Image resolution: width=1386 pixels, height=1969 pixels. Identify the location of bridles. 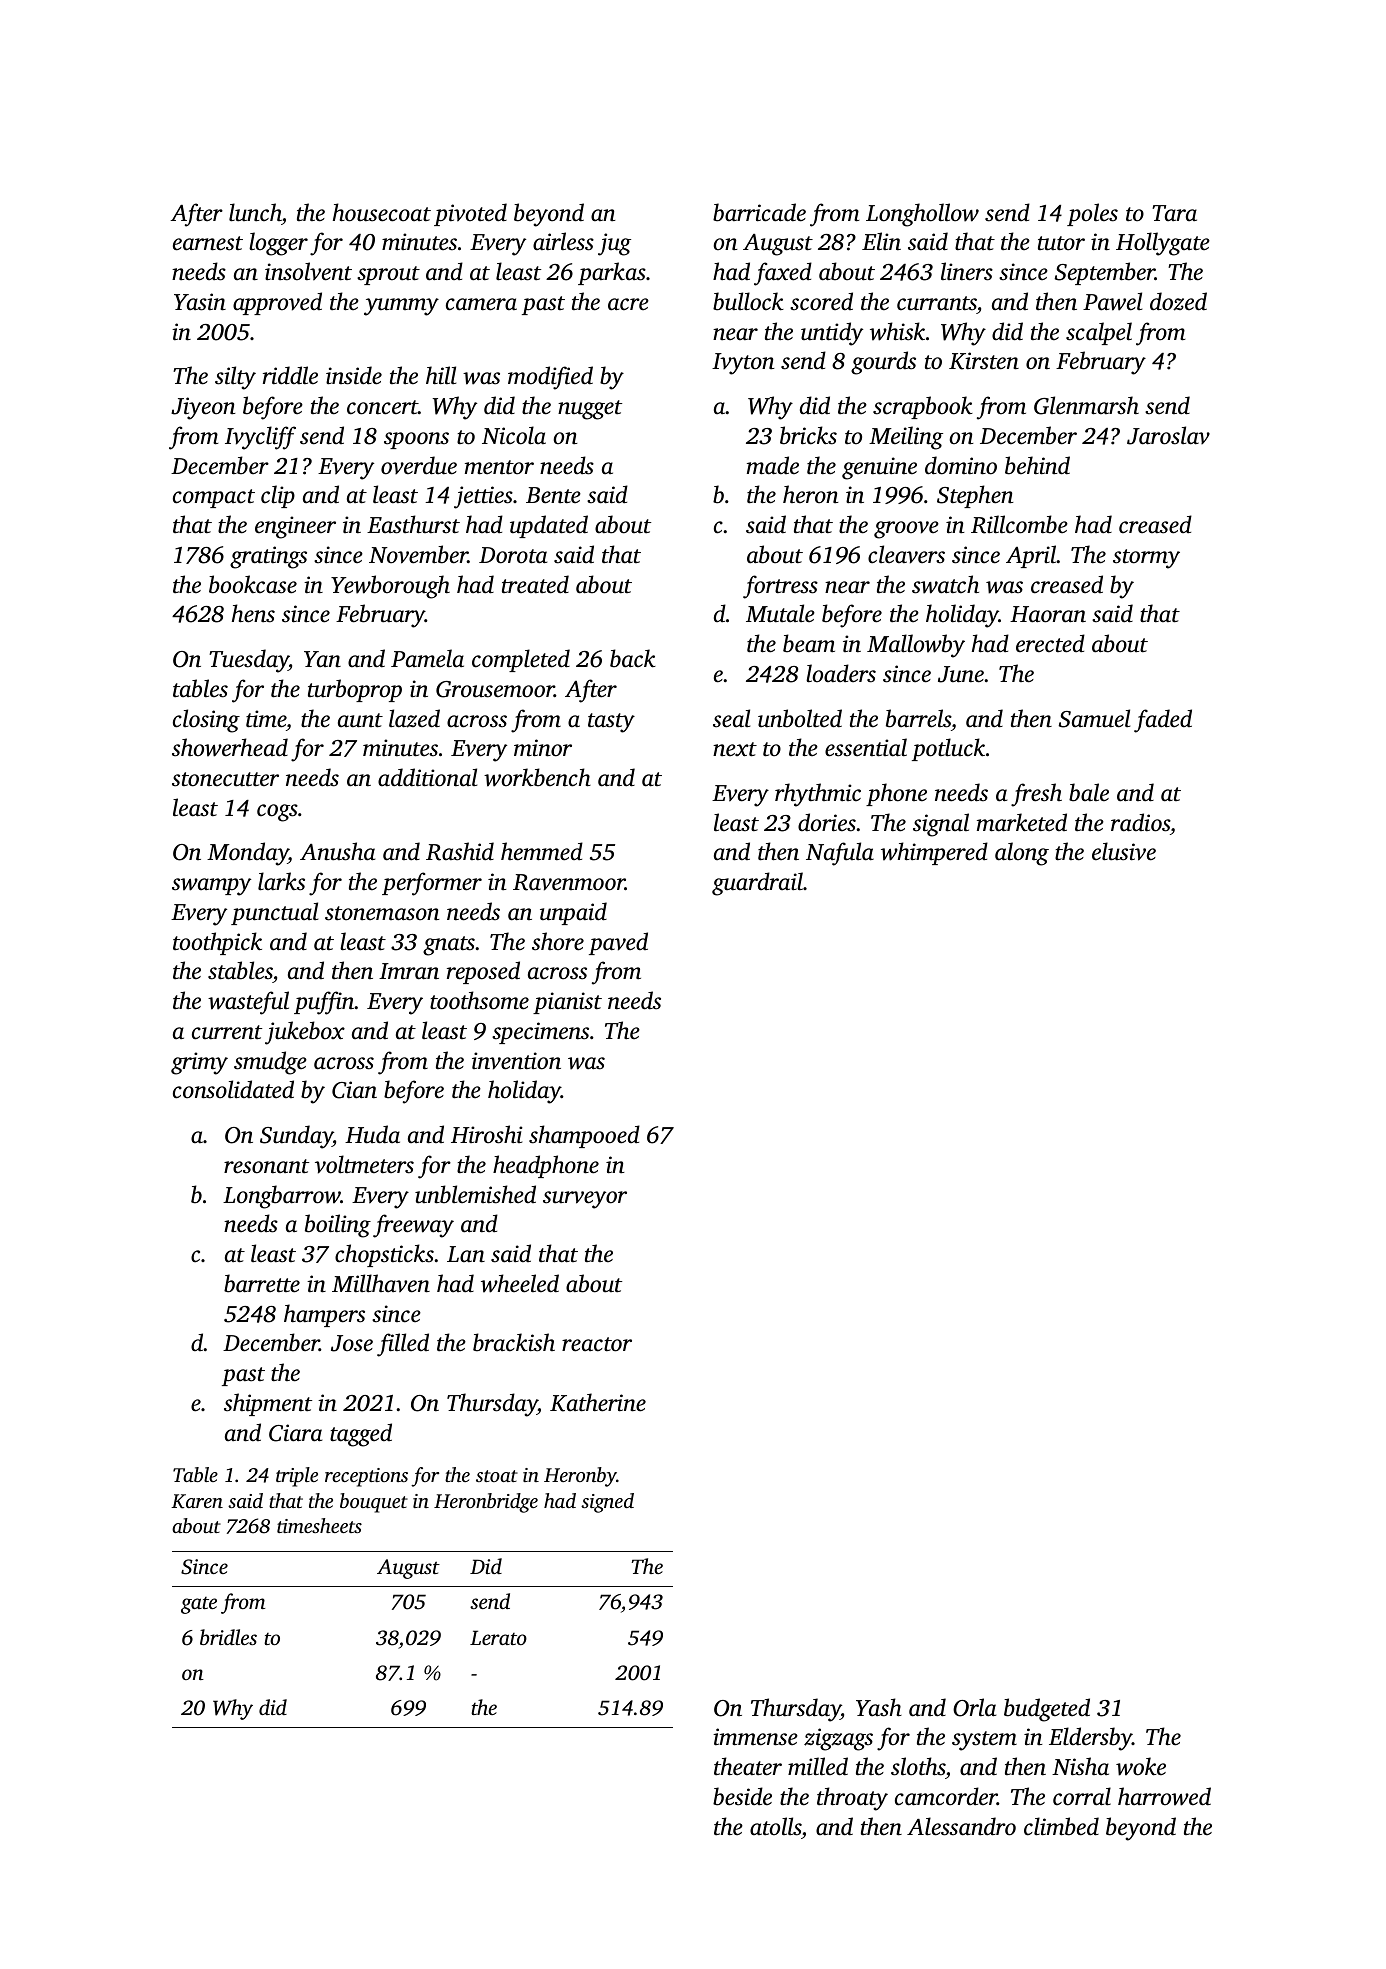
(228, 1637).
